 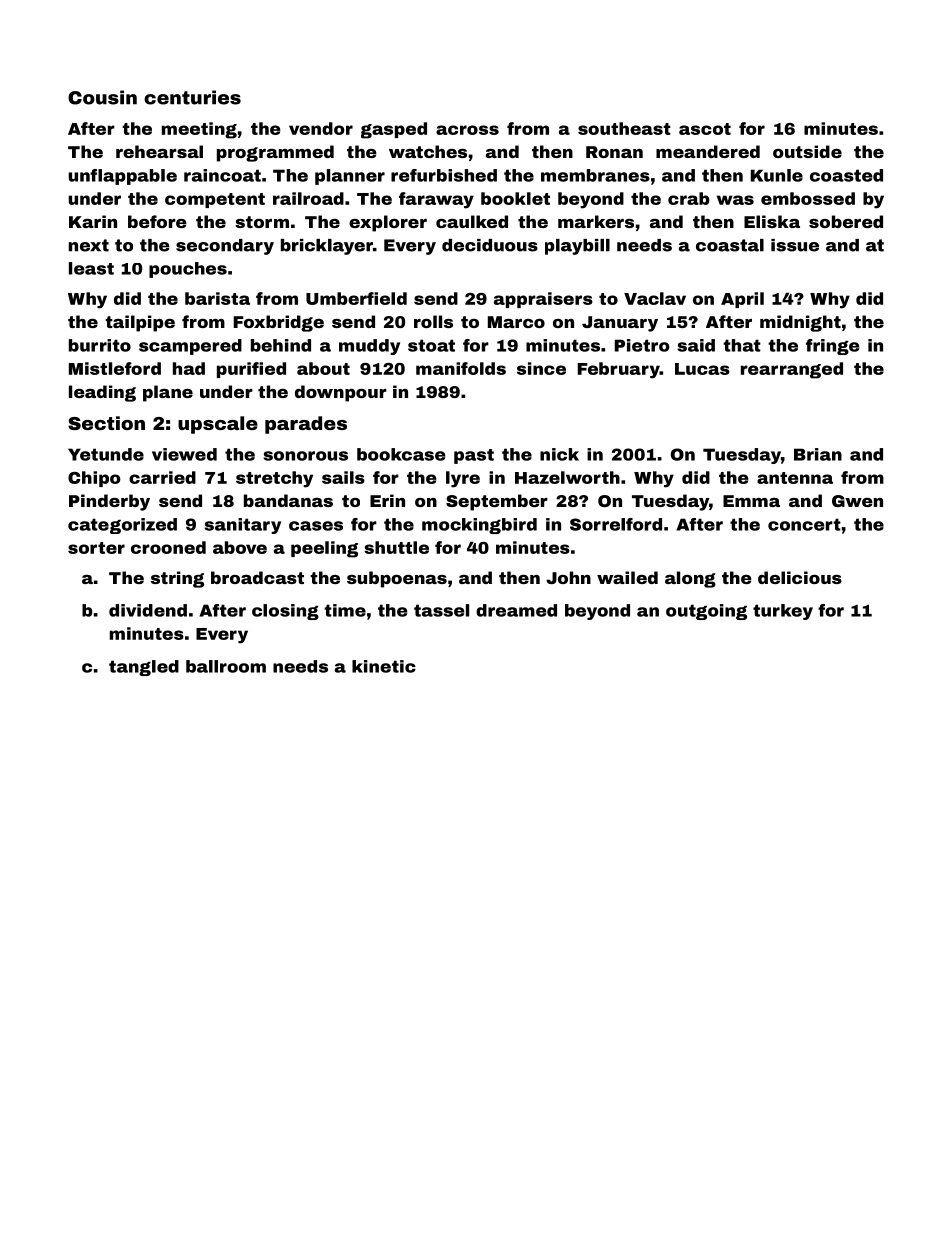 I want to click on Ronan, so click(x=614, y=152).
